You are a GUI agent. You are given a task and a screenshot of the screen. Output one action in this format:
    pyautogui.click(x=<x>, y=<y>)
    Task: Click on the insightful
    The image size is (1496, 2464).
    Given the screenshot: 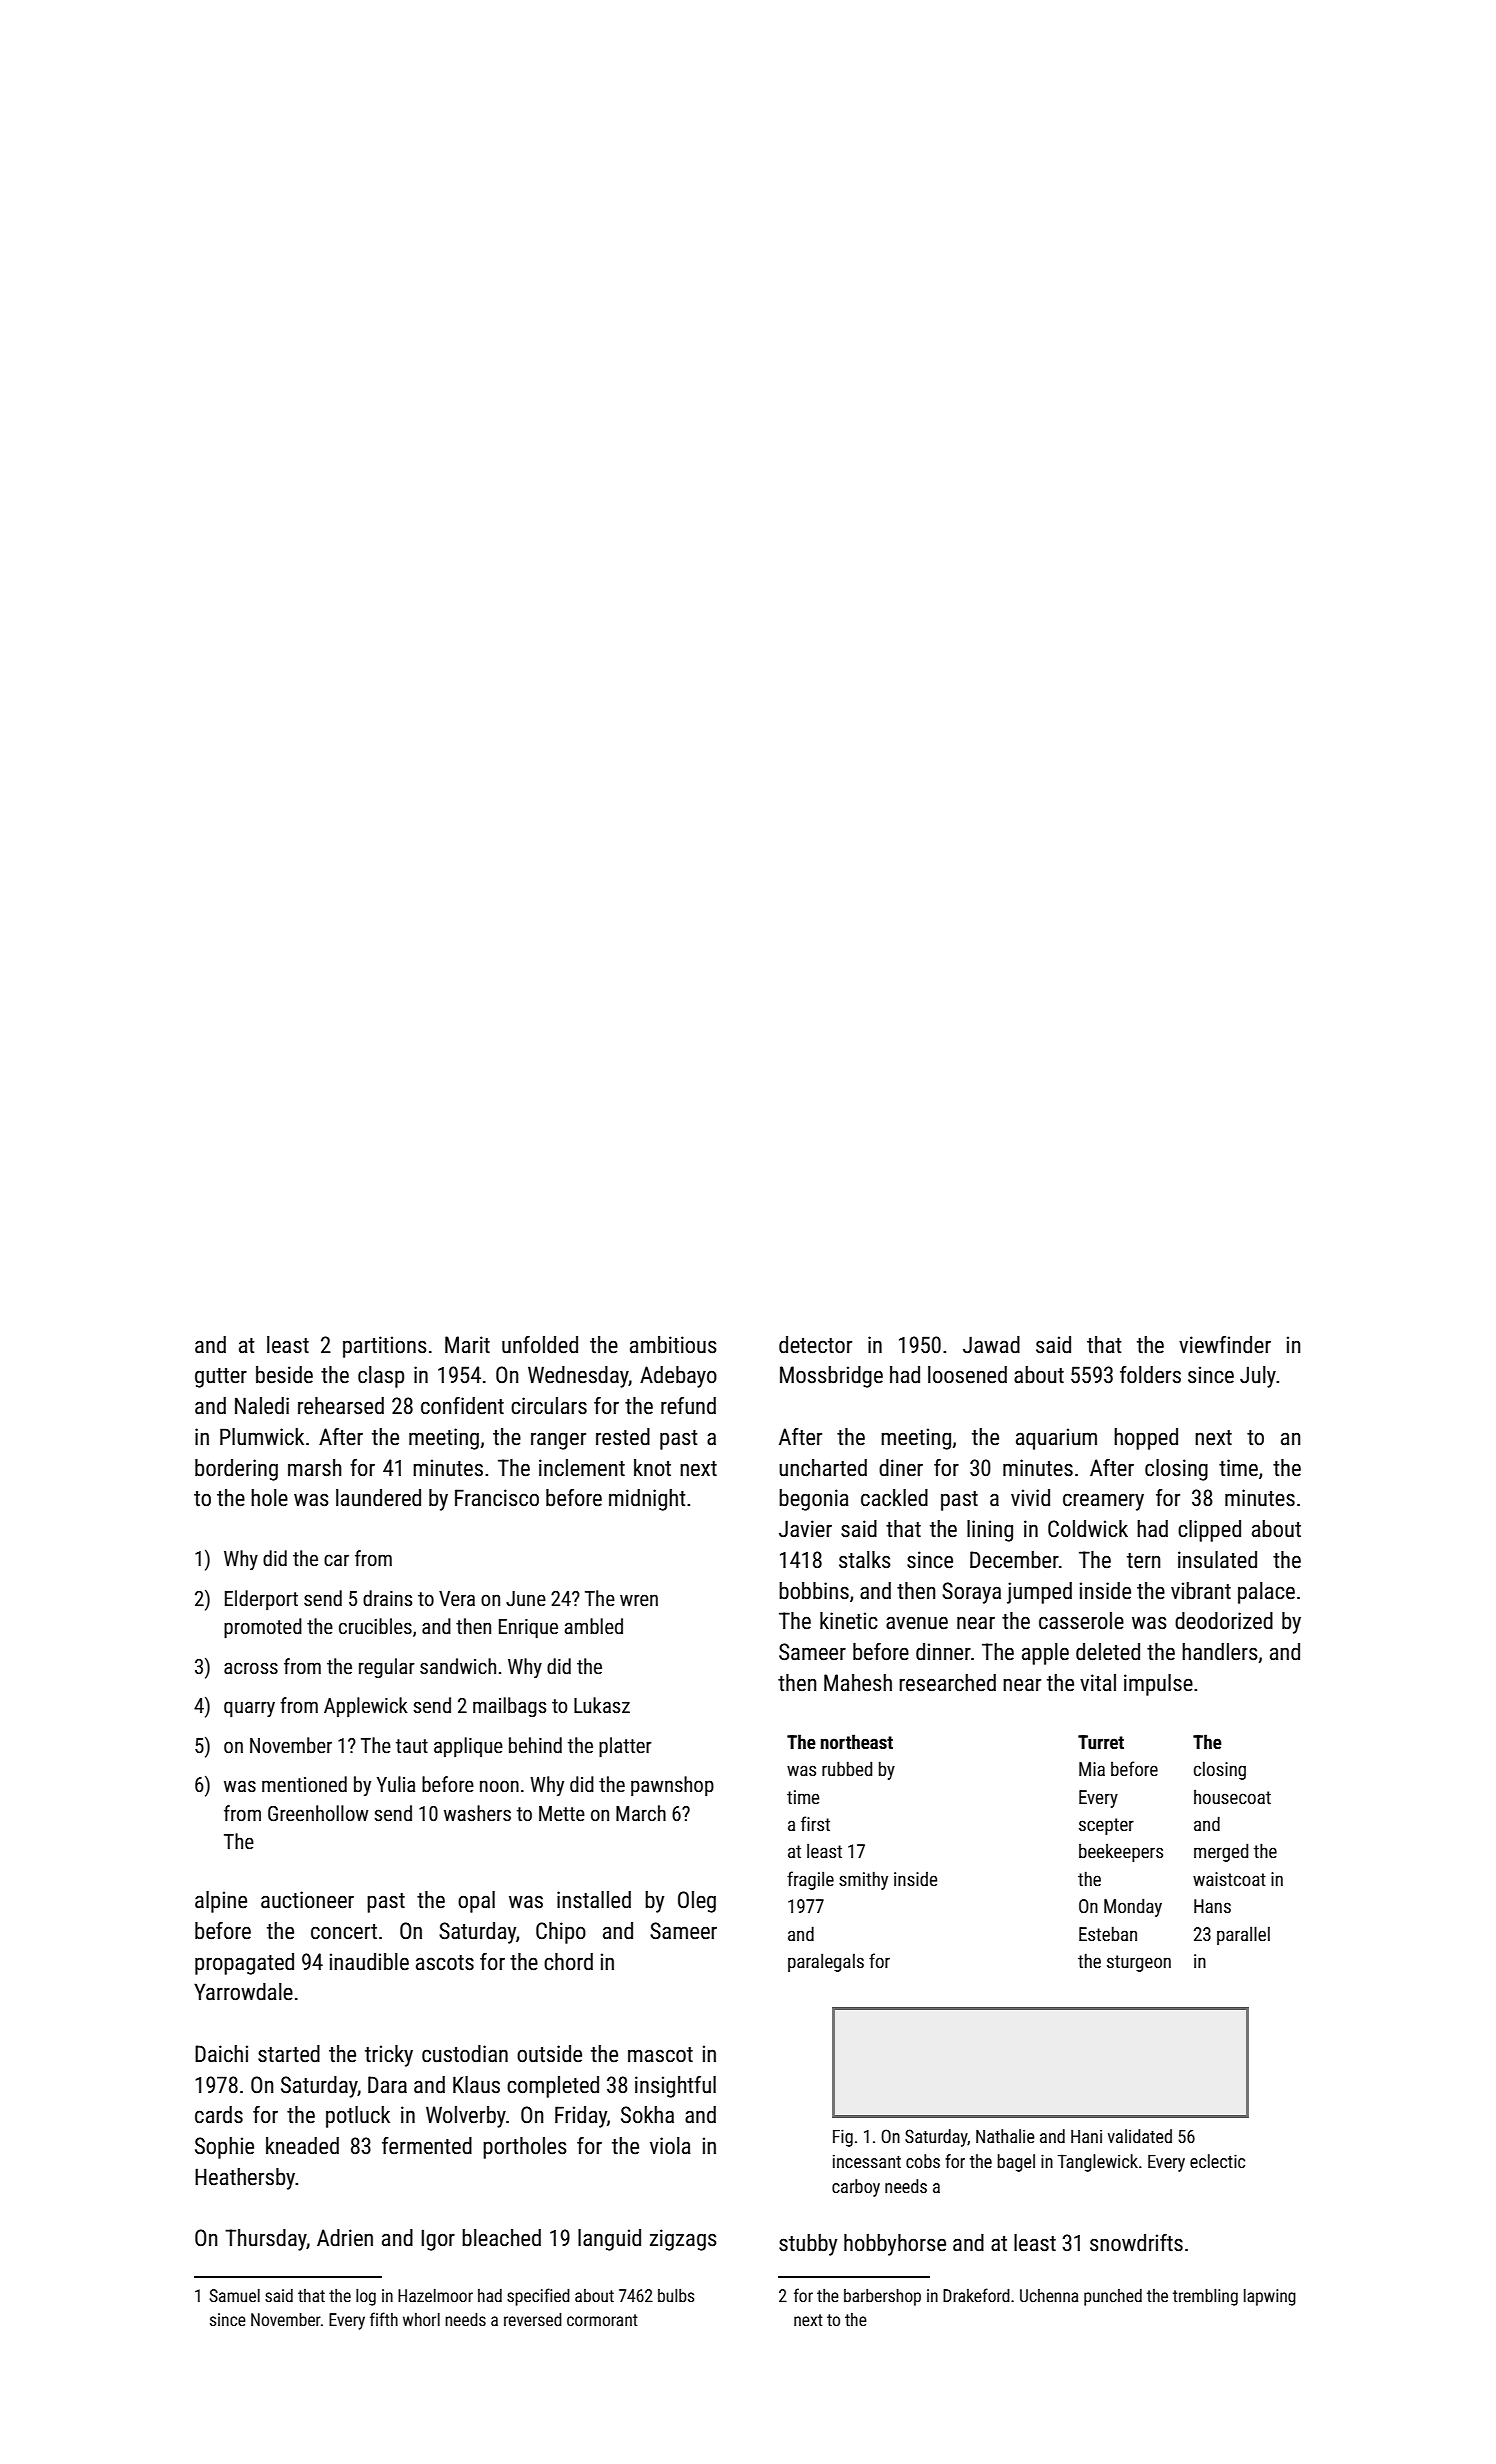 What is the action you would take?
    pyautogui.click(x=675, y=2087)
